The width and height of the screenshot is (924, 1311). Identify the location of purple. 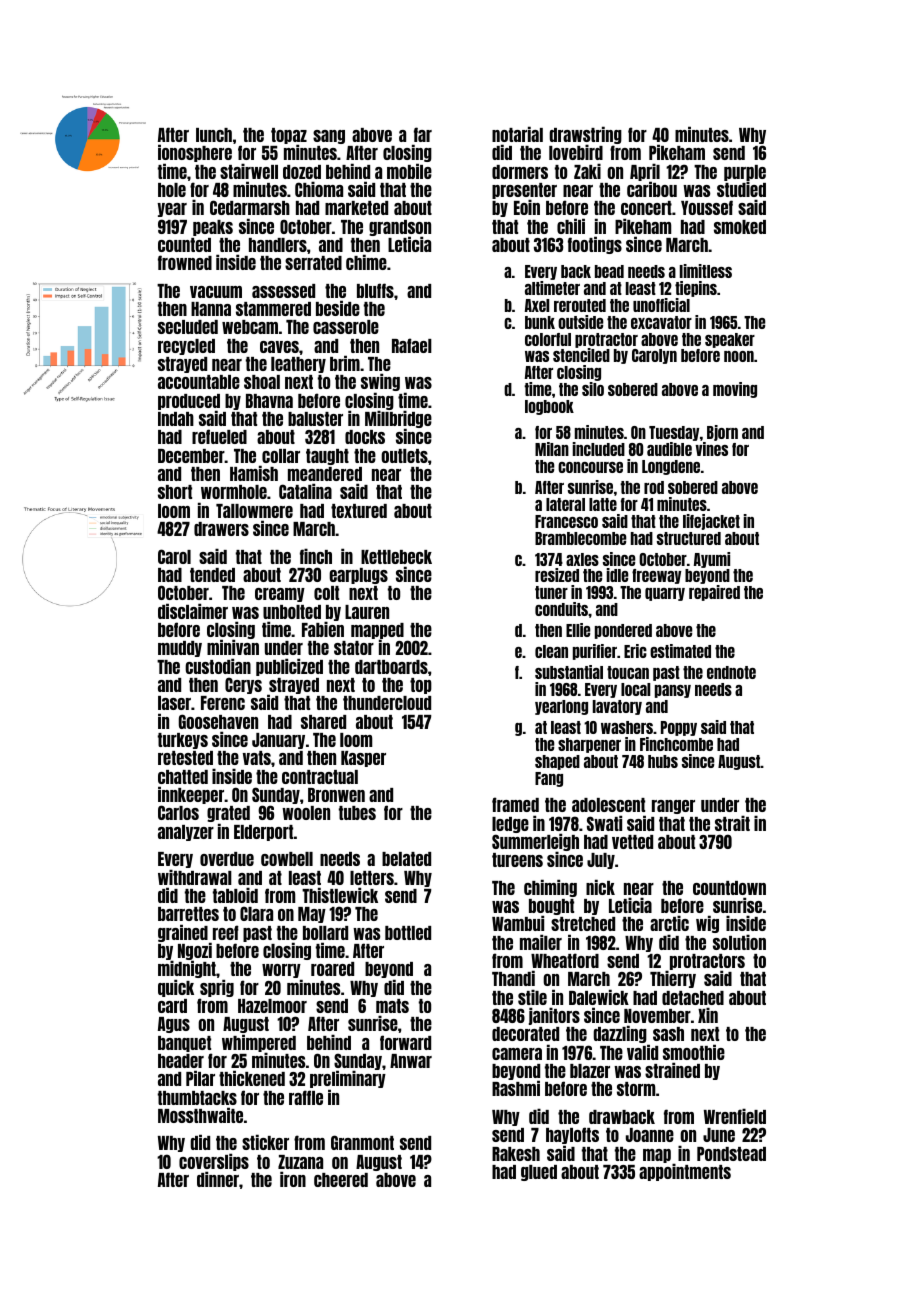
(745, 173).
